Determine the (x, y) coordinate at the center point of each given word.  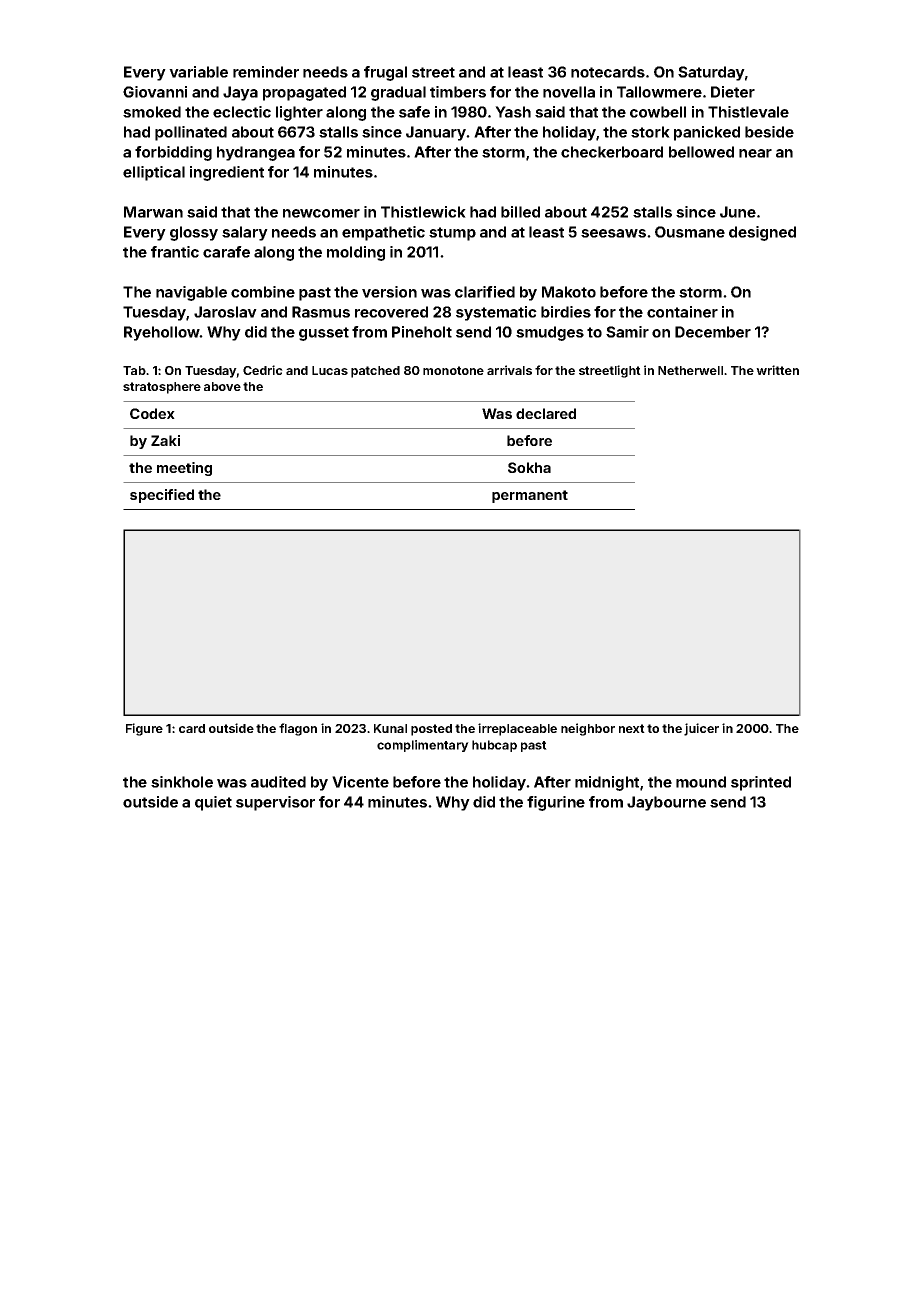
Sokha (529, 467)
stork (650, 132)
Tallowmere (659, 92)
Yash (513, 112)
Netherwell (690, 370)
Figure (144, 729)
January (436, 133)
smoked (152, 112)
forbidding (173, 153)
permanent (530, 496)
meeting (184, 469)
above (222, 386)
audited (278, 782)
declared (546, 413)
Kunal (390, 728)
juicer (701, 729)
